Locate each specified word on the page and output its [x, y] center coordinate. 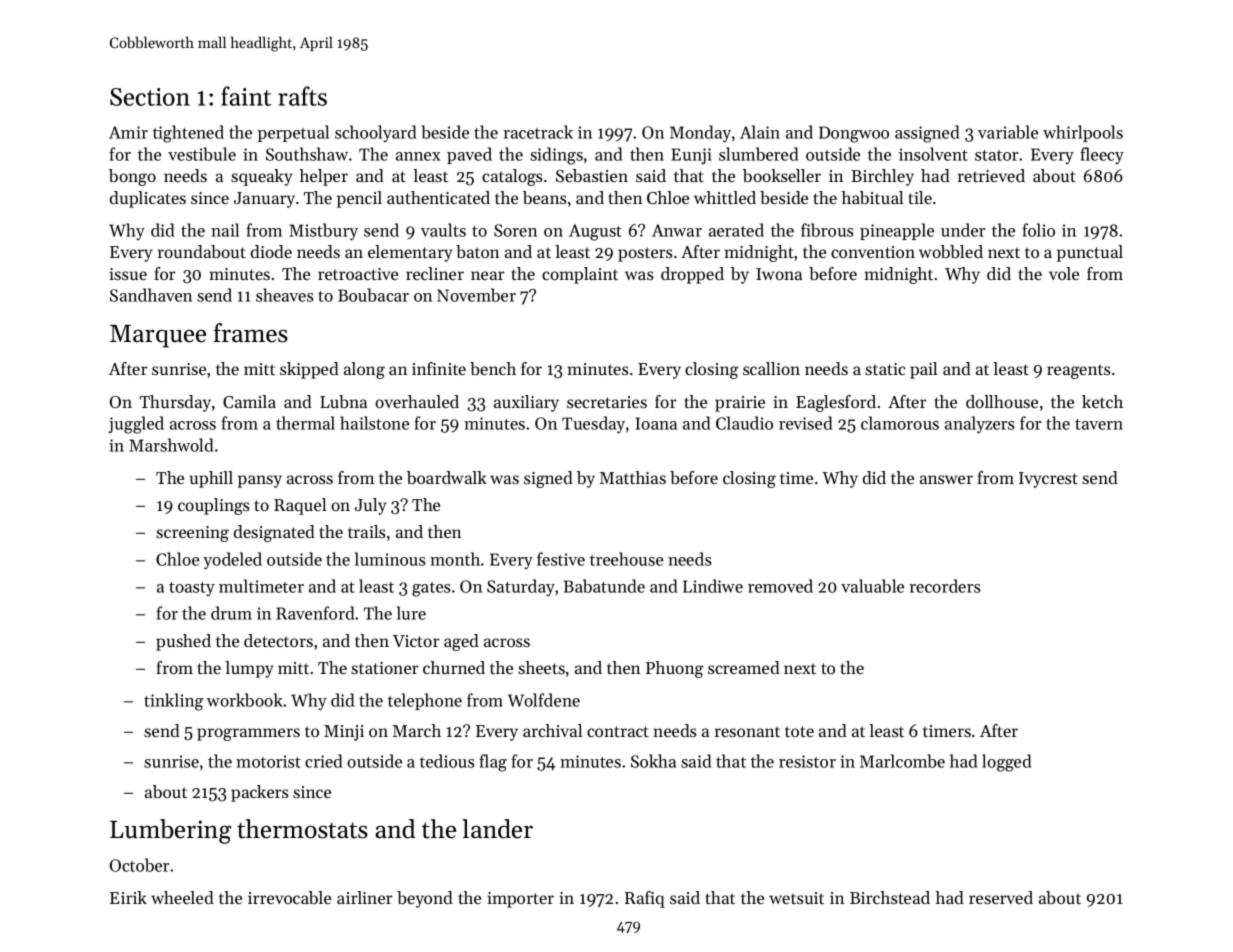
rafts [302, 96]
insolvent [933, 154]
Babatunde [604, 586]
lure [411, 613]
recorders [945, 586]
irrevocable [289, 897]
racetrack [538, 132]
